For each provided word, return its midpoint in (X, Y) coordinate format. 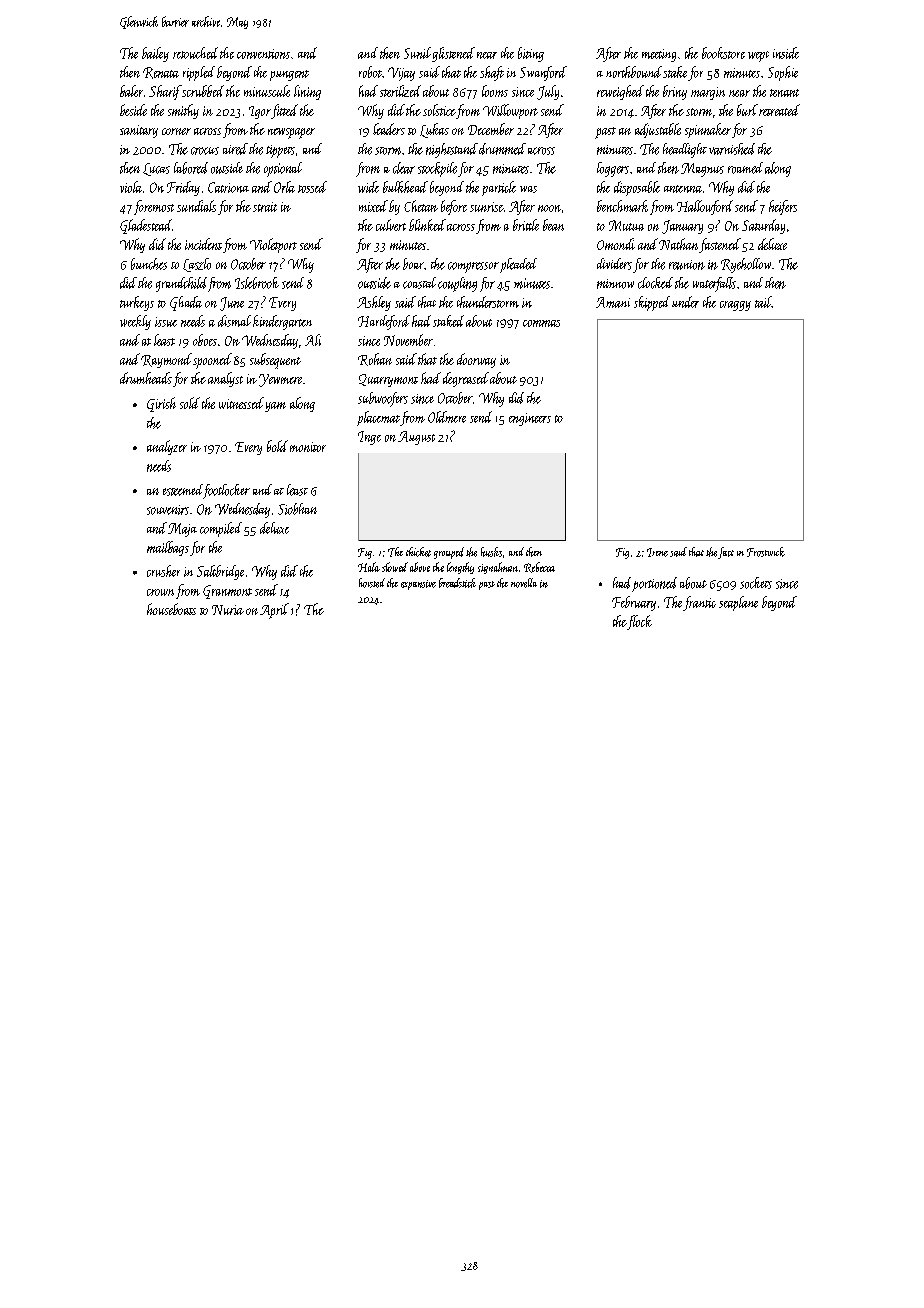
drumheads (146, 378)
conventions (263, 54)
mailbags (168, 548)
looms (495, 91)
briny (675, 92)
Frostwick (766, 552)
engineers (530, 419)
